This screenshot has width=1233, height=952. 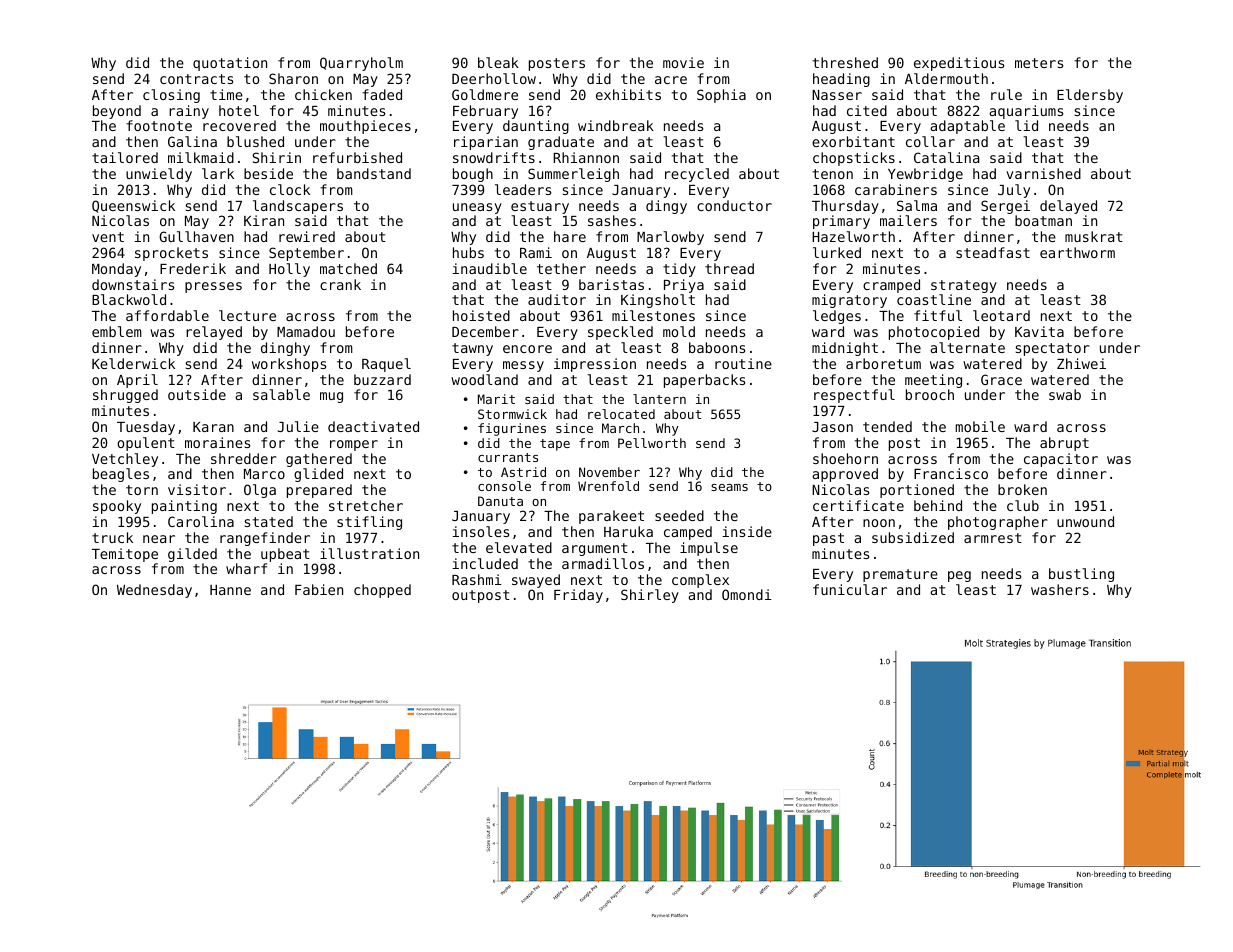 I want to click on Frederik, so click(x=193, y=268).
